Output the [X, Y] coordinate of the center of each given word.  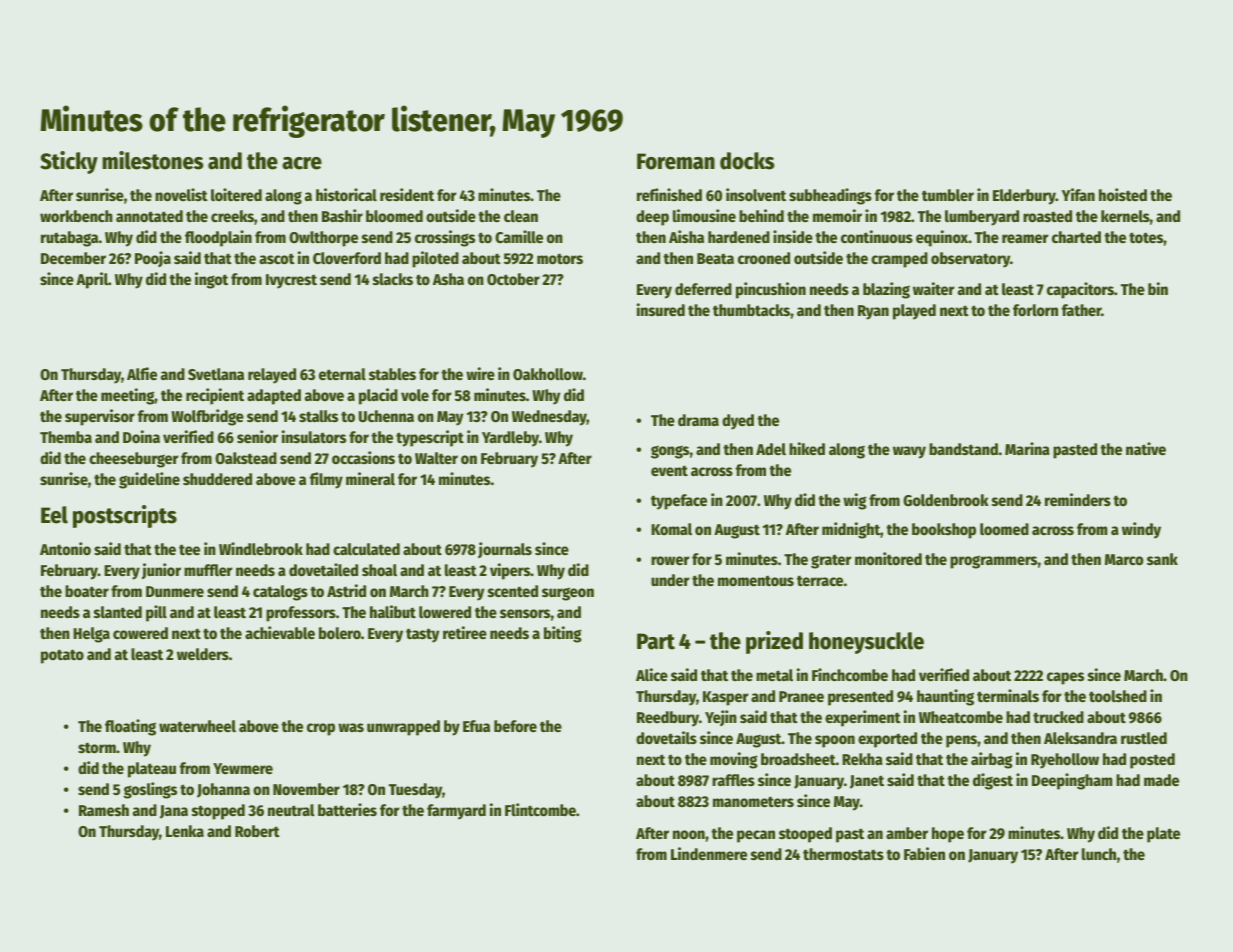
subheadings [830, 196]
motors [560, 258]
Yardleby [510, 439]
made [1161, 780]
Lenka [185, 831]
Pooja [153, 259]
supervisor [100, 417]
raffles [733, 780]
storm [97, 747]
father [1082, 310]
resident [407, 194]
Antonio [65, 548]
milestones [152, 160]
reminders [1078, 499]
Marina [1027, 448]
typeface [679, 502]
